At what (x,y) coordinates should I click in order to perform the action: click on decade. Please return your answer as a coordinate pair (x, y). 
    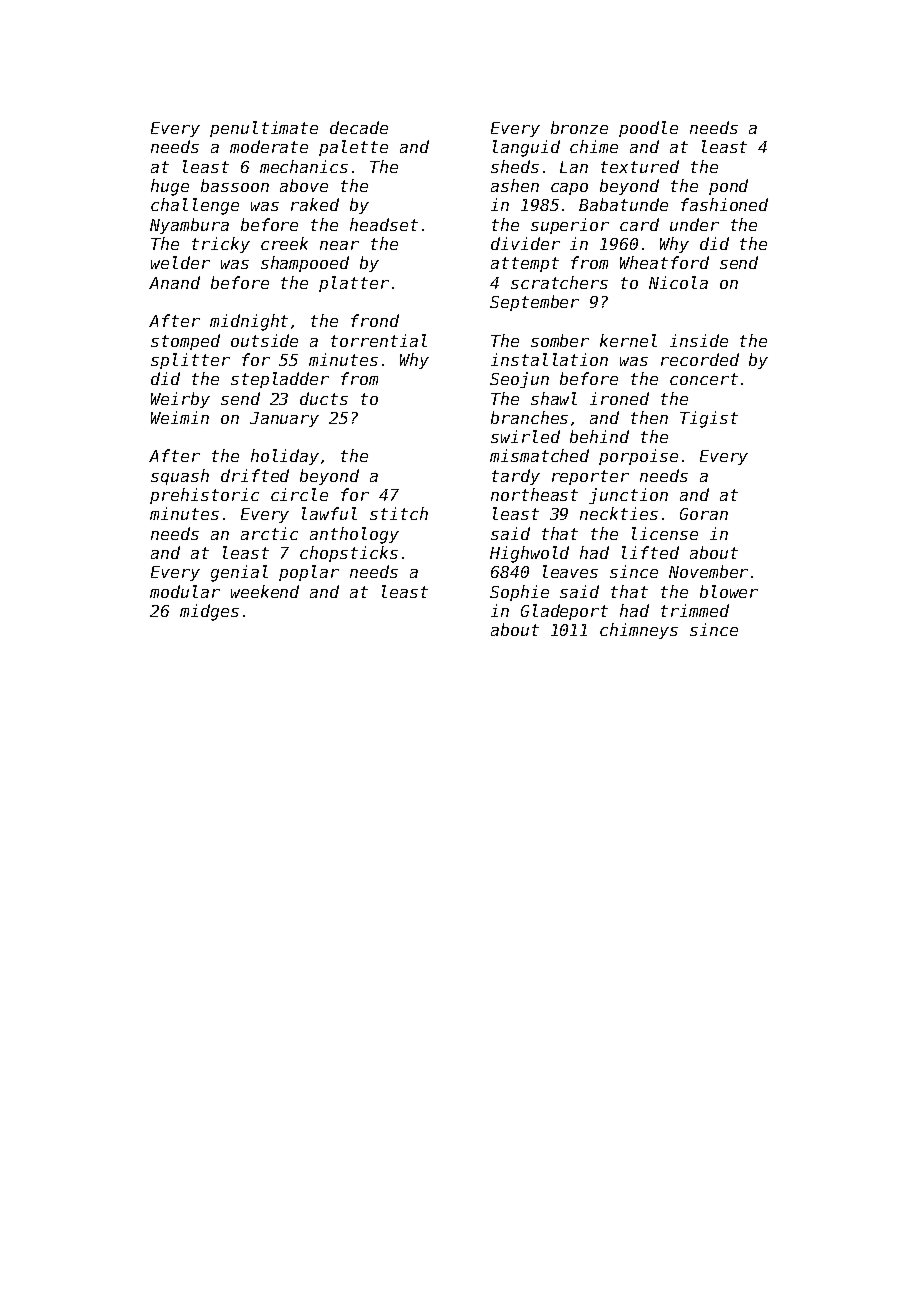
    Looking at the image, I should click on (359, 127).
